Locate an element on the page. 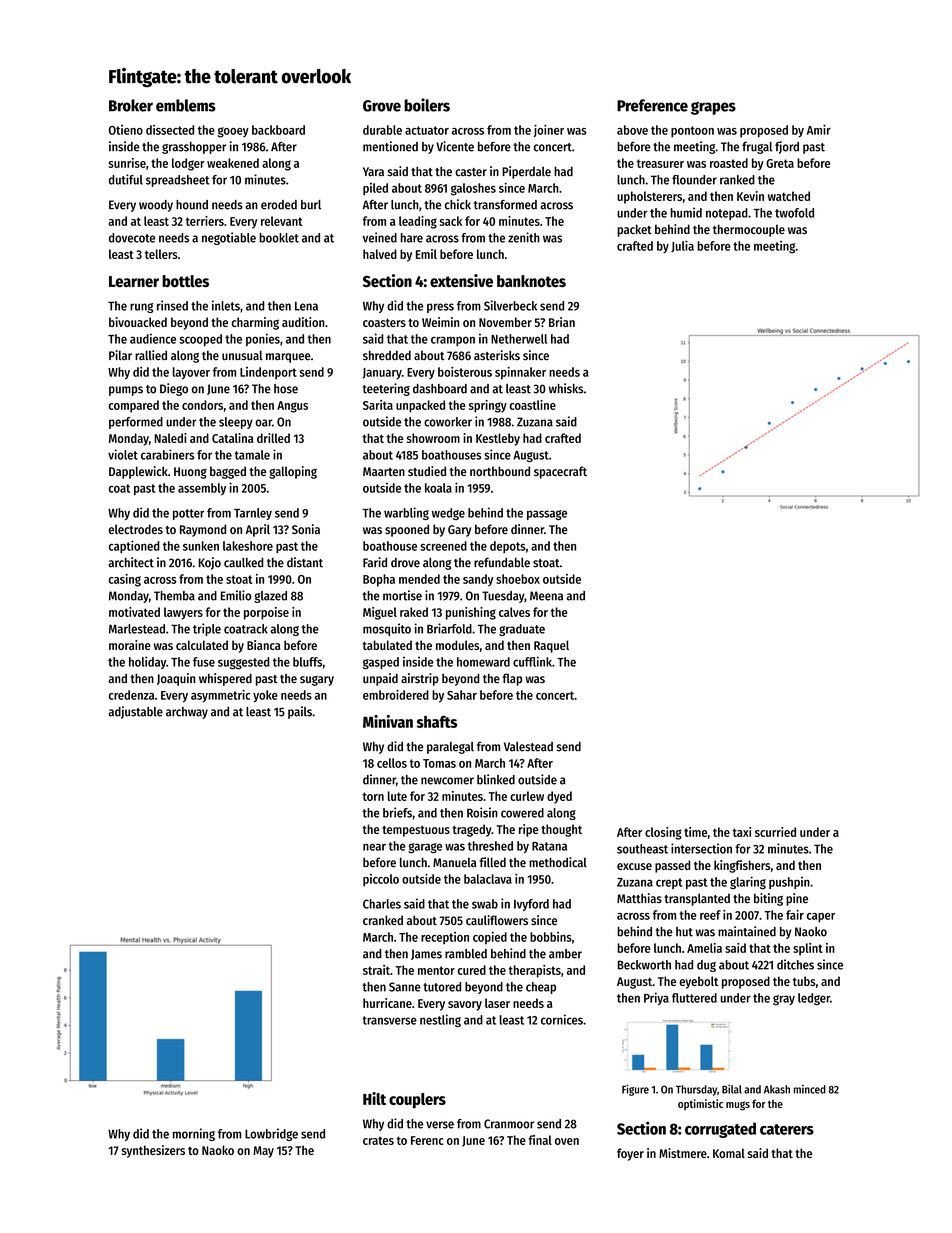  torn is located at coordinates (373, 796).
